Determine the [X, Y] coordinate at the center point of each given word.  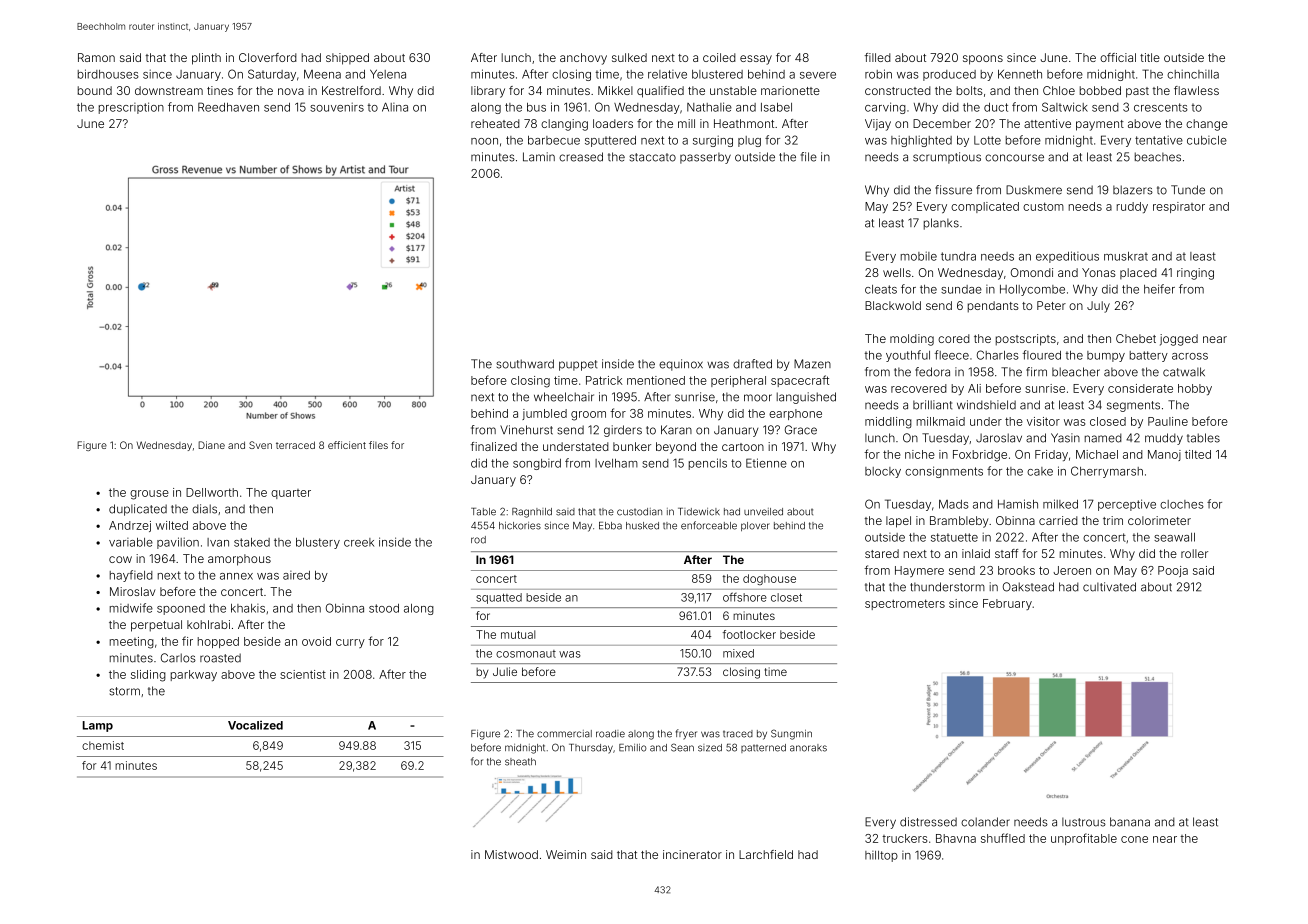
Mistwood [511, 854]
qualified [660, 92]
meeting [132, 643]
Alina [395, 107]
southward [525, 364]
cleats [881, 289]
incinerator [692, 854]
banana [1130, 822]
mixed [738, 653]
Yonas [1099, 272]
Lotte [987, 140]
